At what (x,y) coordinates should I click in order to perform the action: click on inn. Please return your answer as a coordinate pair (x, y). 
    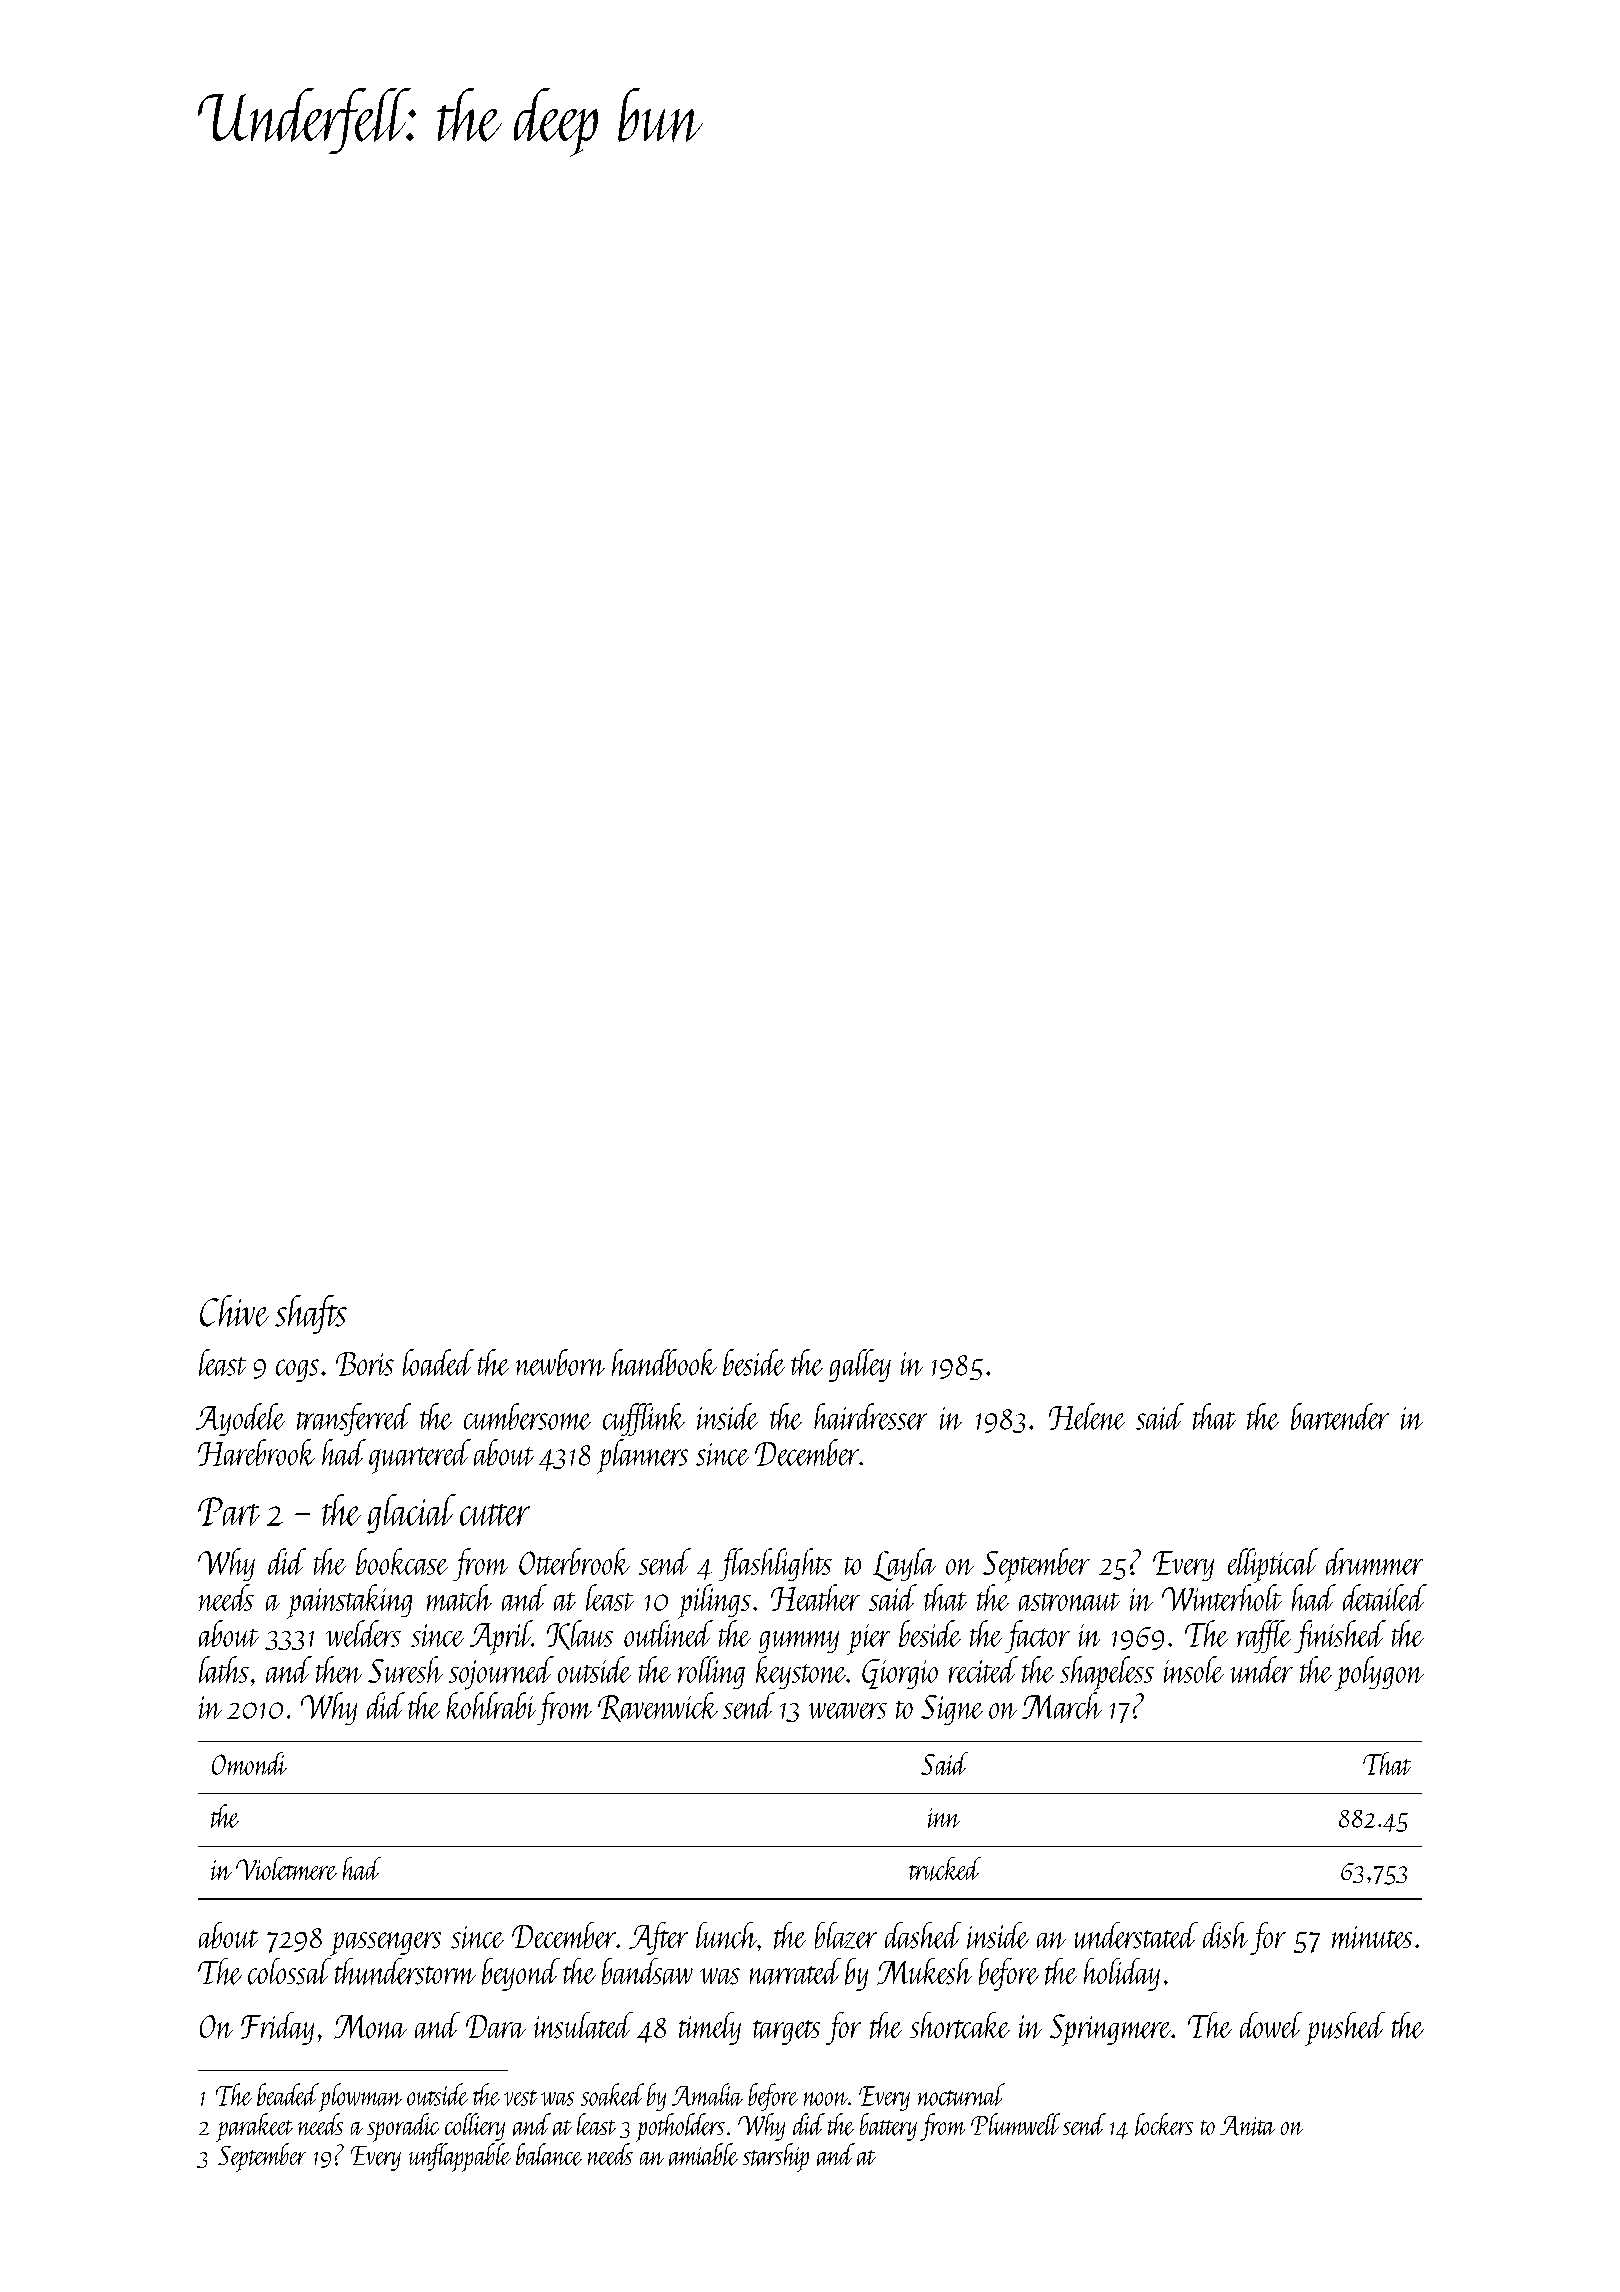
    Looking at the image, I should click on (944, 1818).
